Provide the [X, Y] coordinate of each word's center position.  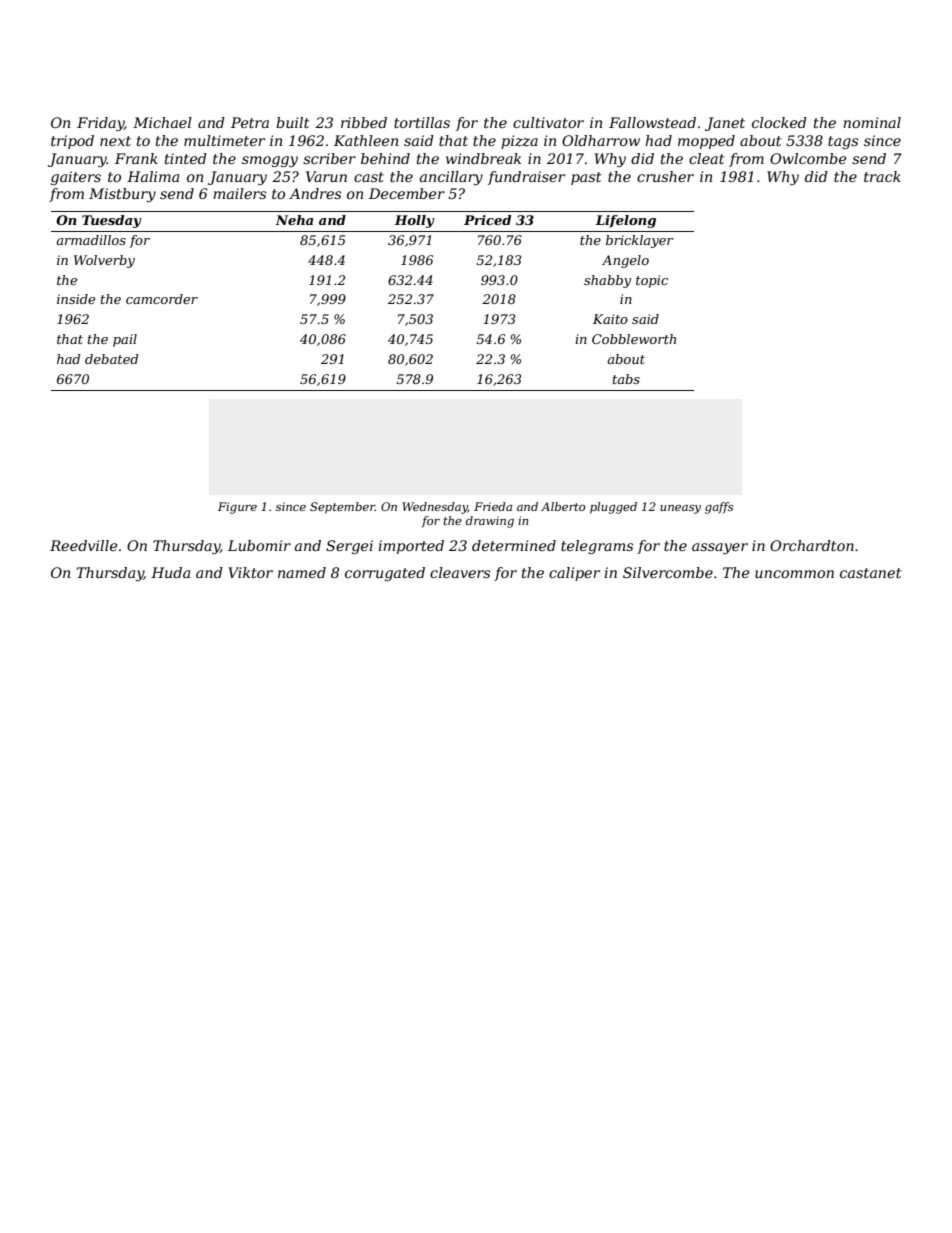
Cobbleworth [634, 339]
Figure [237, 508]
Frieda [493, 506]
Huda [170, 572]
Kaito [610, 319]
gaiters [76, 178]
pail [125, 340]
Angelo [625, 261]
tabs [626, 379]
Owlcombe [808, 158]
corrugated [385, 574]
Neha [294, 220]
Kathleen [366, 140]
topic [652, 281]
